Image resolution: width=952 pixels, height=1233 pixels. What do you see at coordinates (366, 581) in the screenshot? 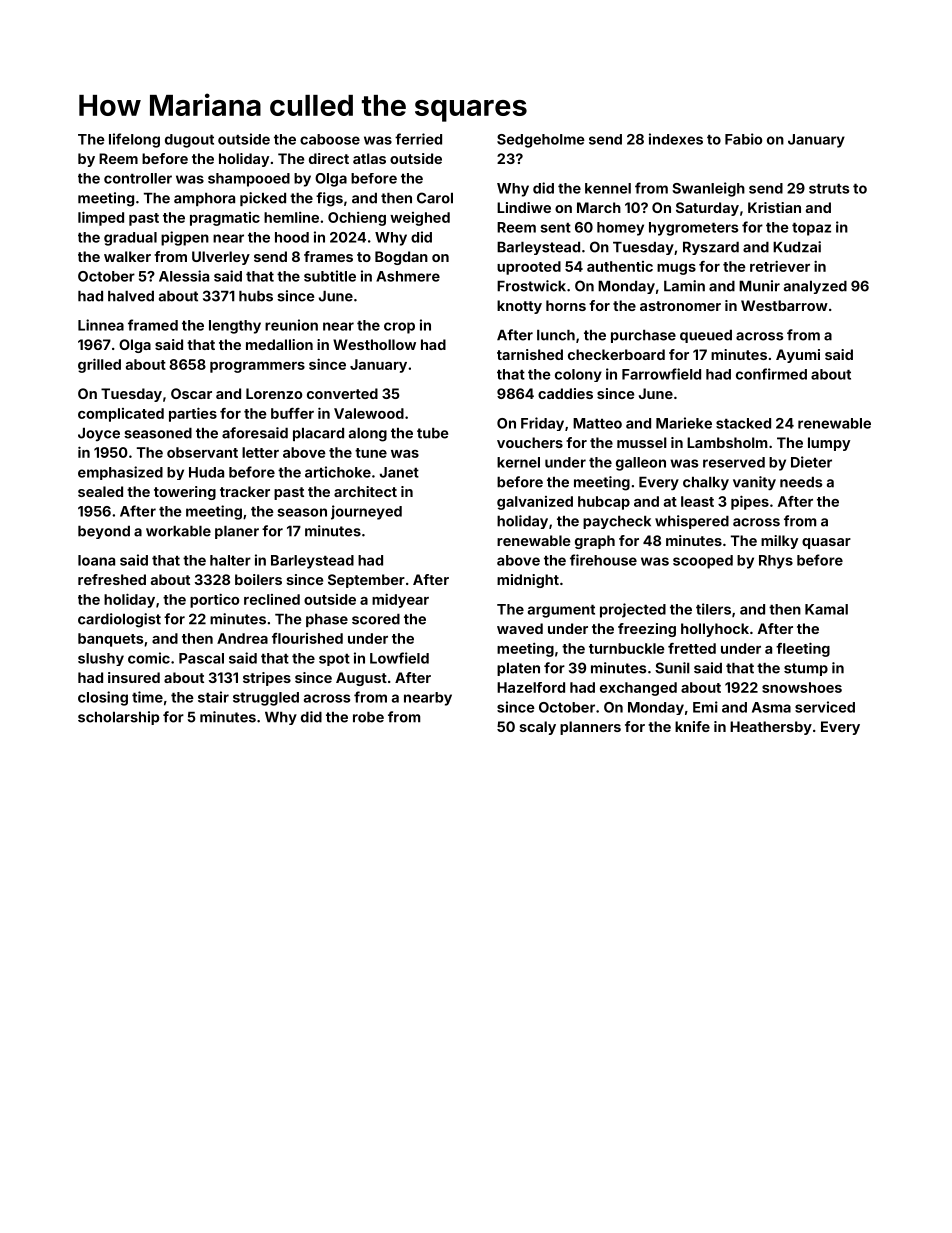
I see `September` at bounding box center [366, 581].
